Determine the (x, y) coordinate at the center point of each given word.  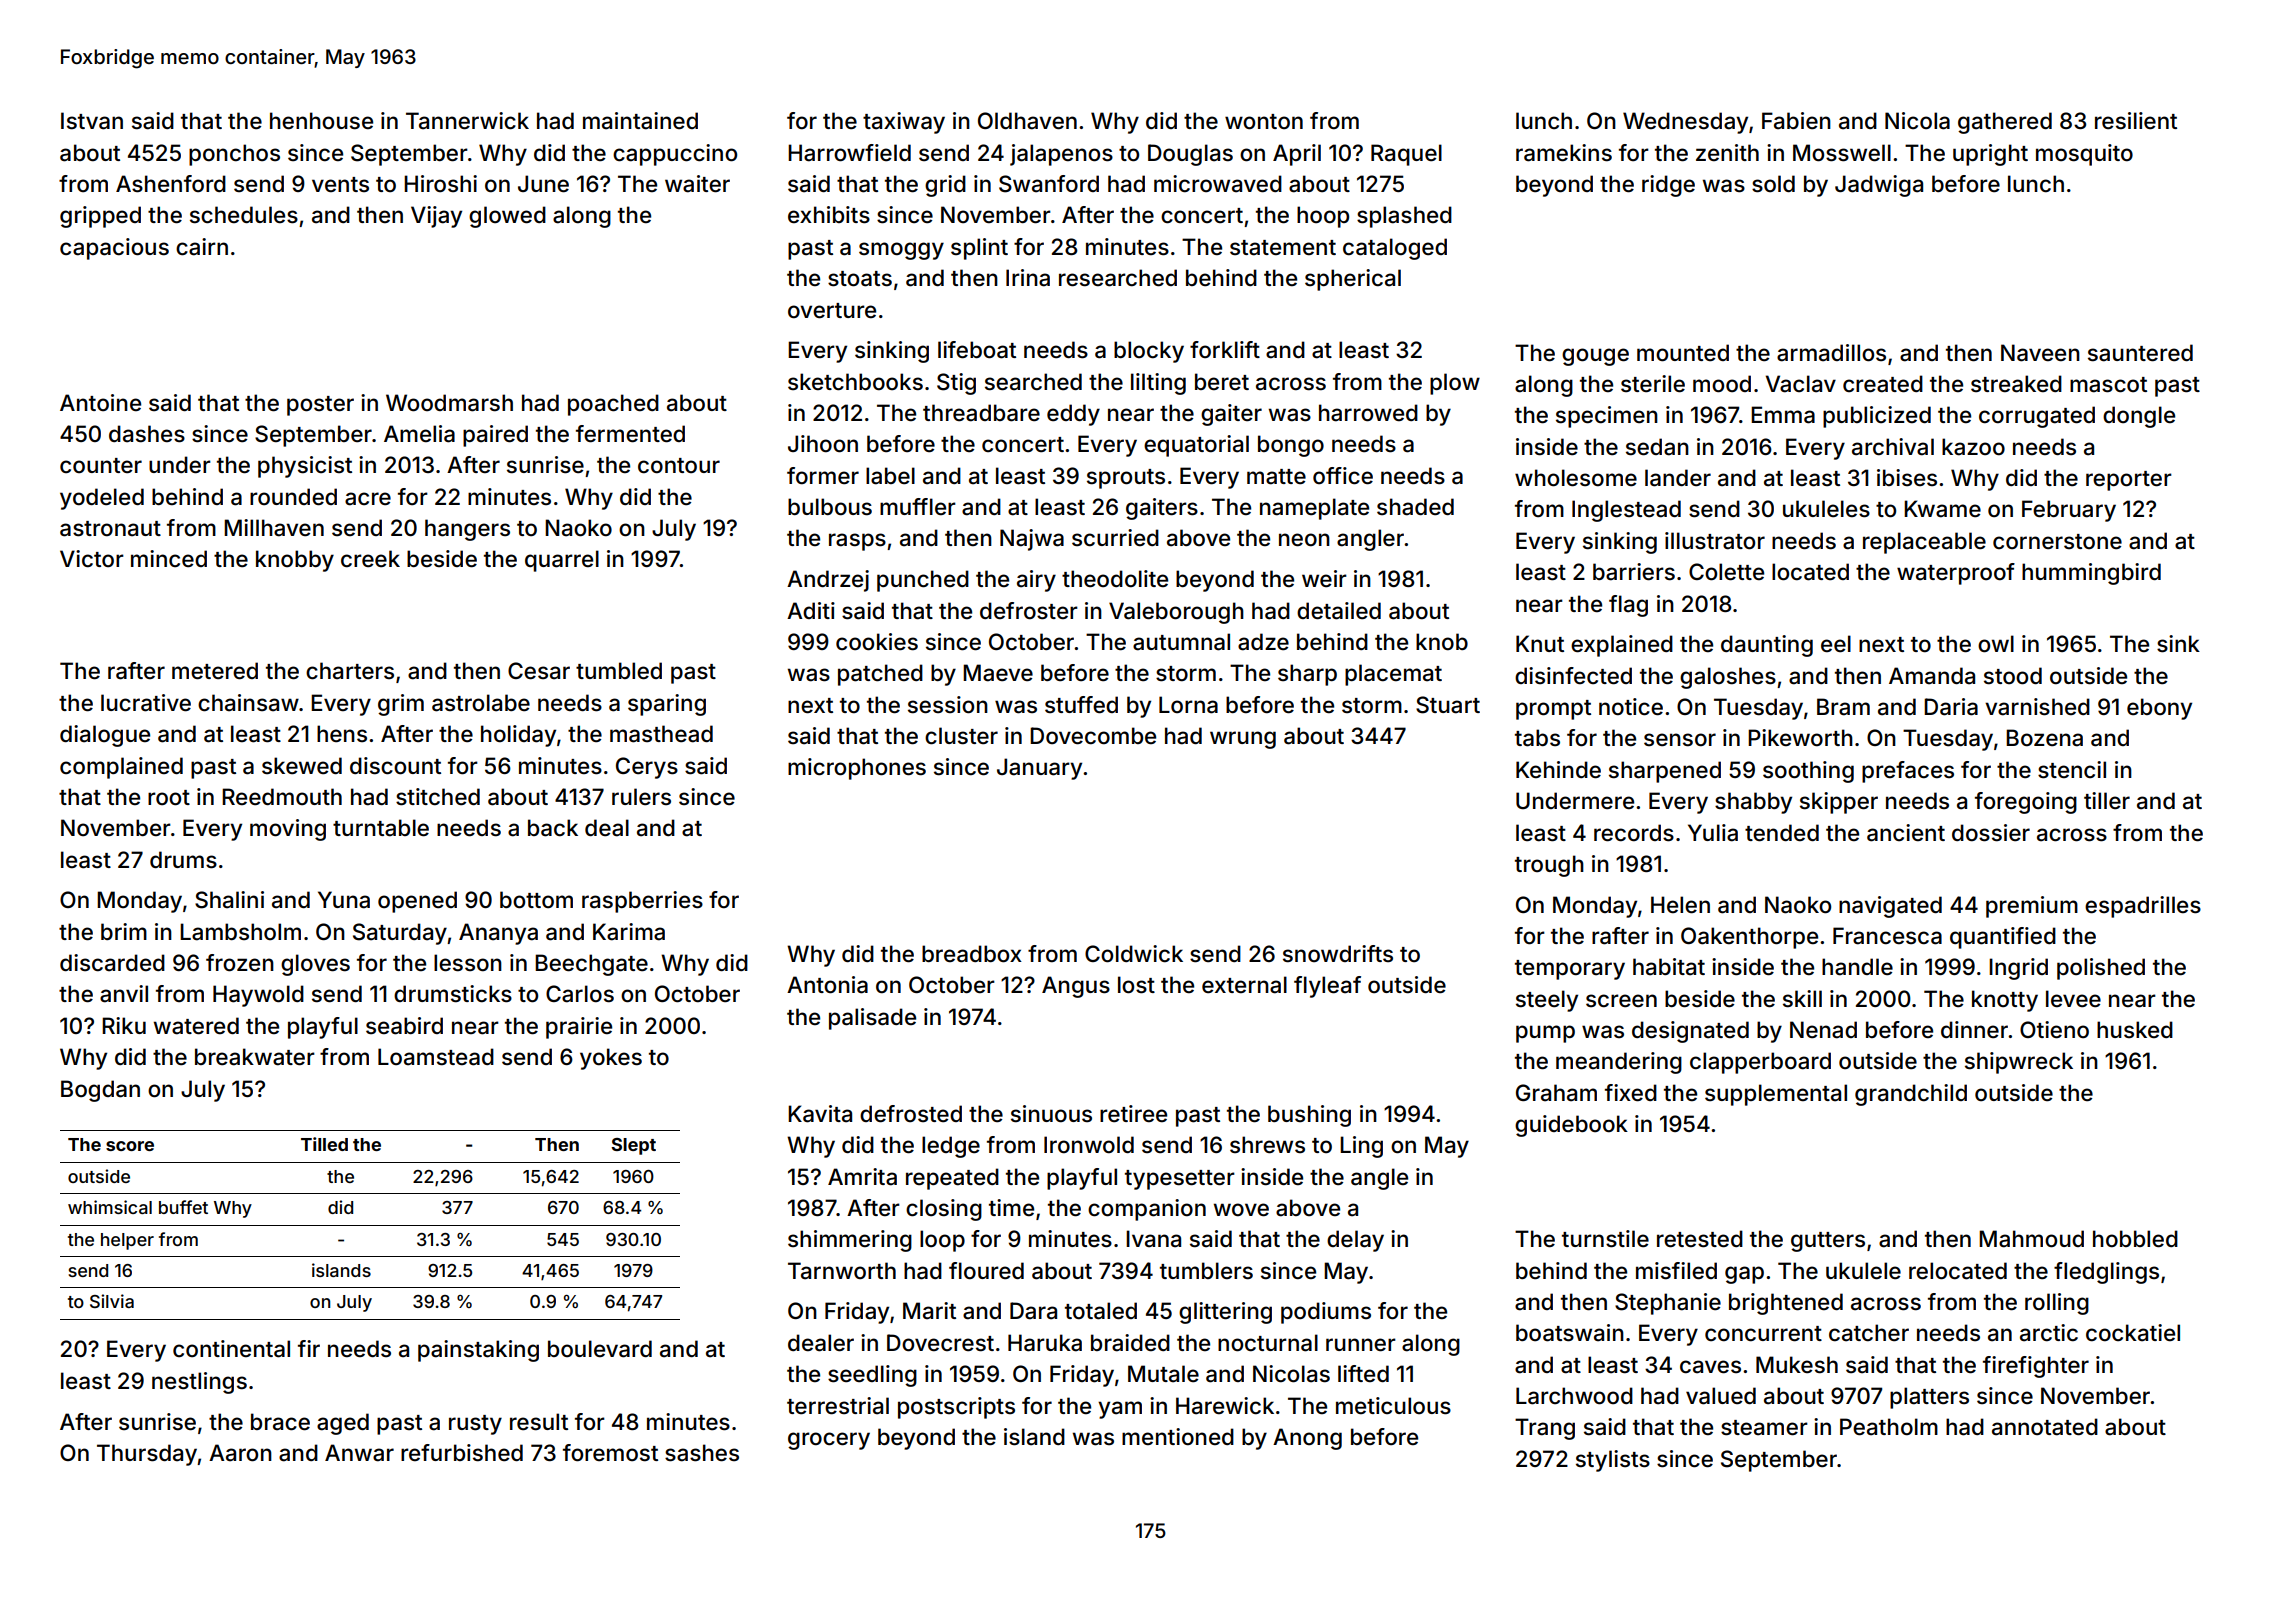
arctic (2049, 1333)
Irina (1028, 278)
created (1883, 384)
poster (320, 406)
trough (1549, 866)
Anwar (359, 1453)
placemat (1393, 675)
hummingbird (2091, 574)
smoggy (901, 251)
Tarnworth (842, 1271)
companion (1147, 1210)
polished (2101, 969)
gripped (100, 217)
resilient (2136, 121)
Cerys (647, 768)
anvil (124, 994)
